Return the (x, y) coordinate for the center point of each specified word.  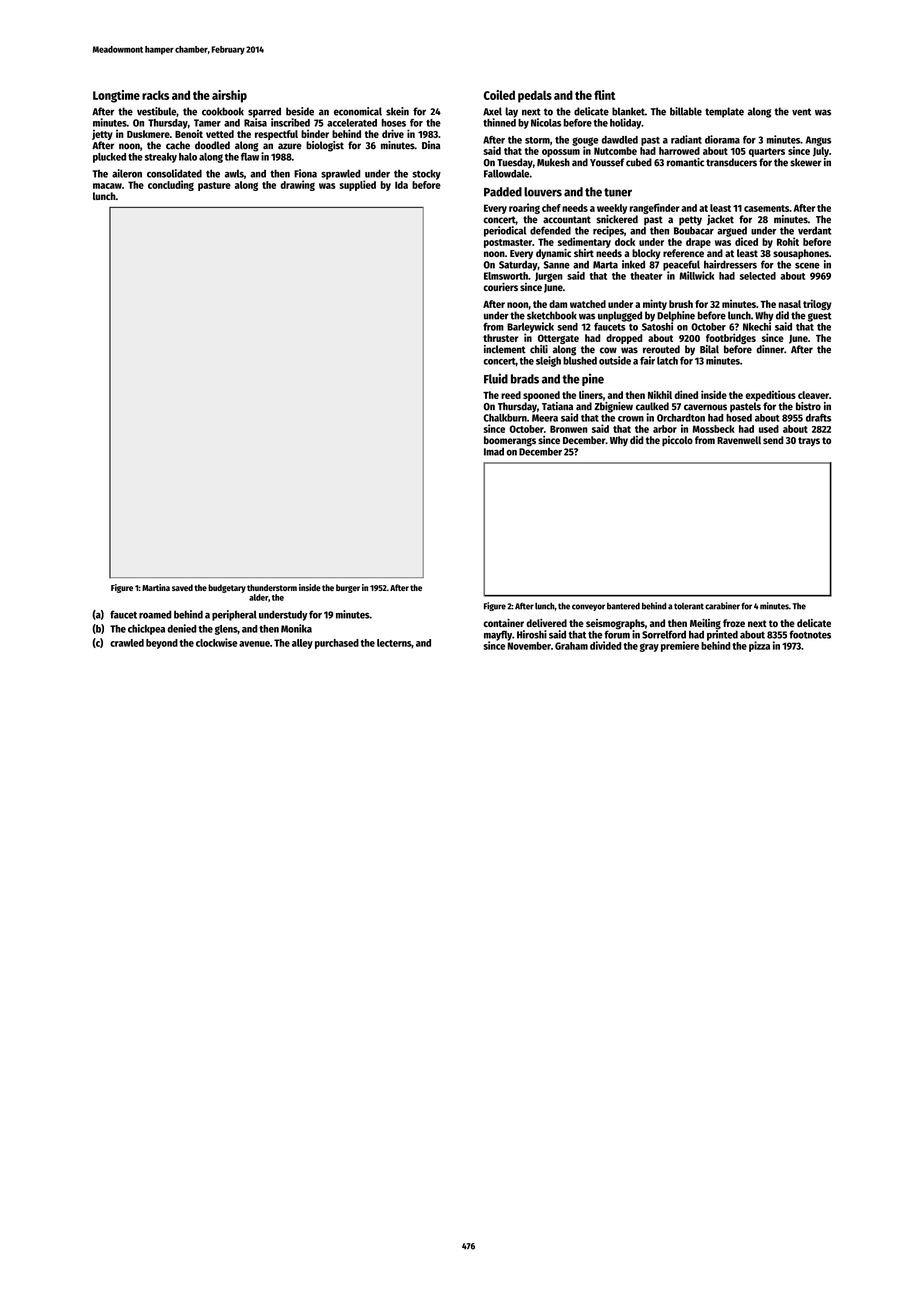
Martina (156, 587)
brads (525, 379)
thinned (499, 122)
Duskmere (148, 134)
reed (511, 395)
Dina (431, 145)
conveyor (588, 607)
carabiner (722, 606)
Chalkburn (505, 418)
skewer (806, 162)
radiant (686, 139)
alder (258, 597)
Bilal (709, 349)
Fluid (496, 378)
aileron (127, 173)
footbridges (731, 338)
